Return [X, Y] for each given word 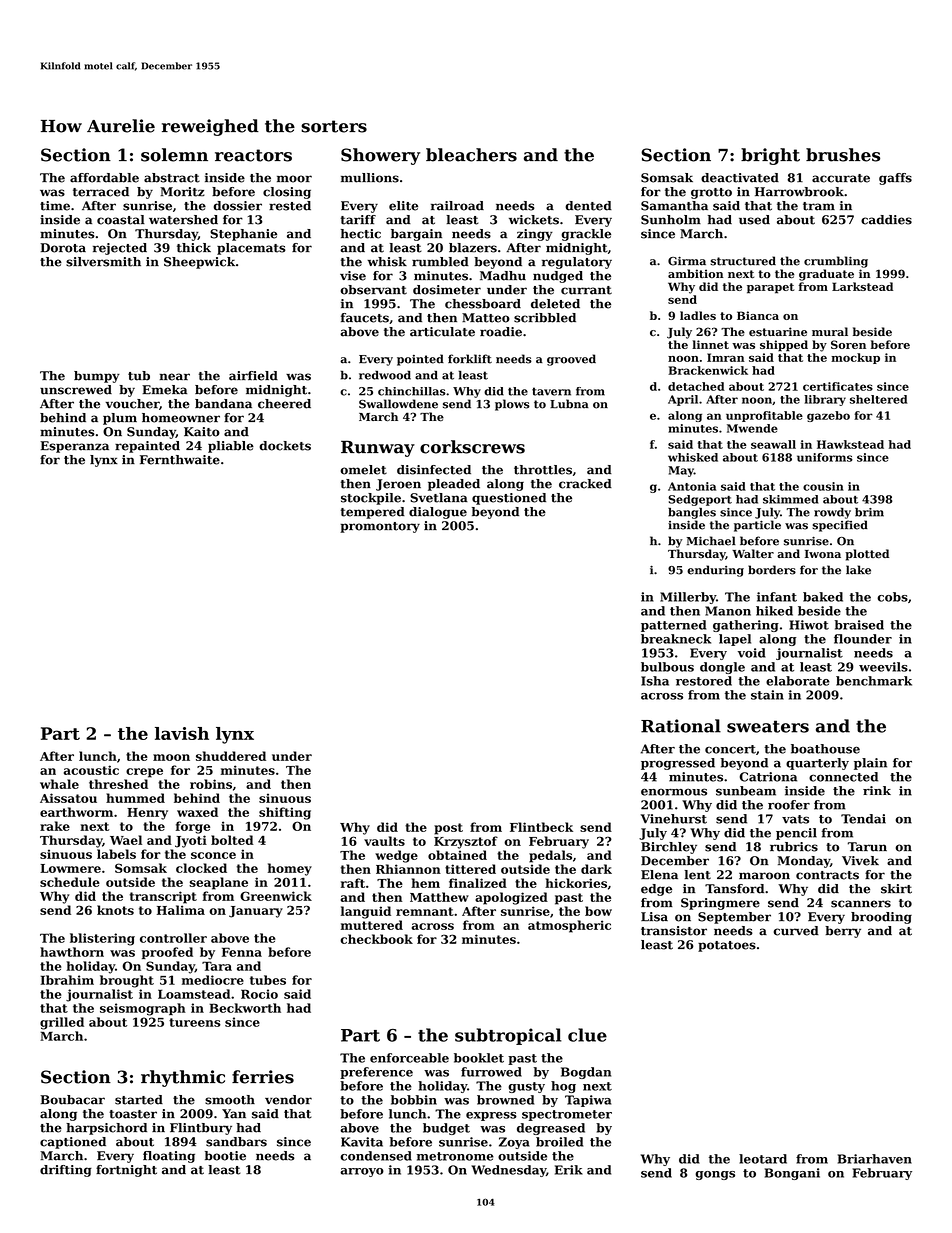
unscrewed [76, 390]
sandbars [236, 1142]
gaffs [895, 179]
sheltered [878, 399]
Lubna [569, 404]
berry [843, 932]
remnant [425, 911]
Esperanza [74, 447]
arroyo [362, 1172]
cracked [585, 484]
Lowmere [70, 868]
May [681, 471]
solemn [174, 155]
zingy [535, 235]
